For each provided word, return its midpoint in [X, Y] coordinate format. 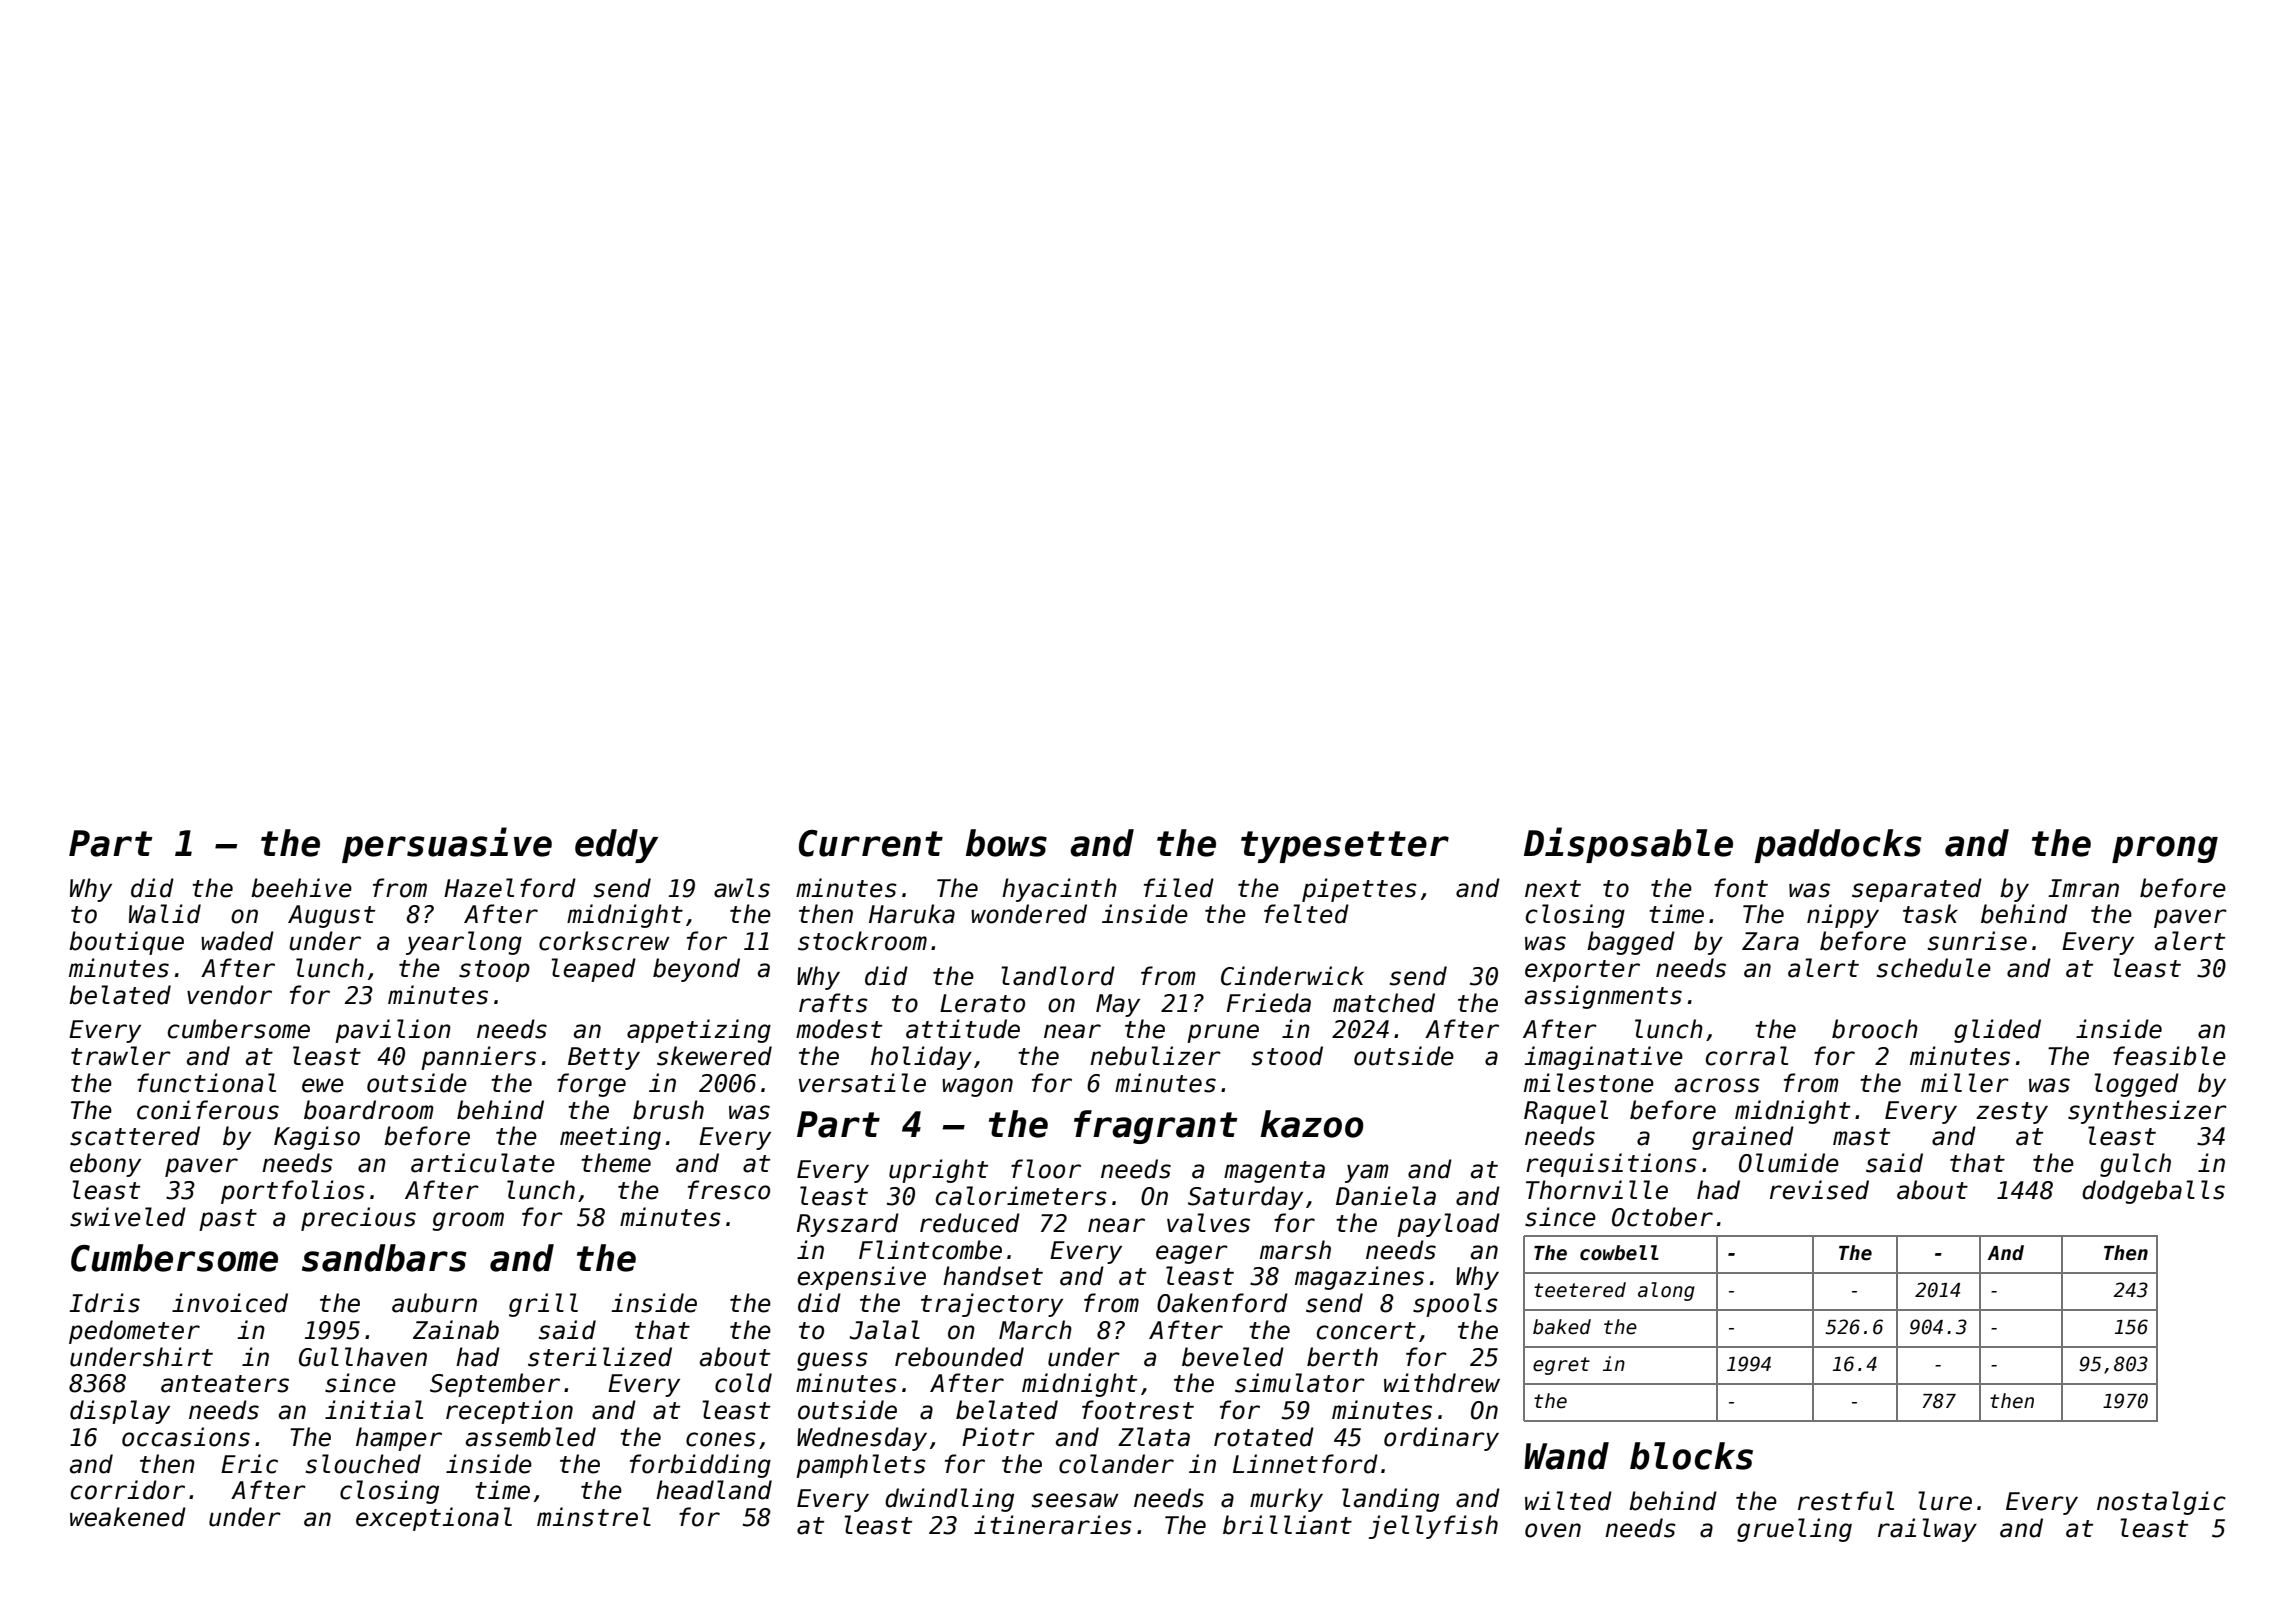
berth [1342, 1357]
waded [237, 941]
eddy [616, 846]
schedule [1934, 968]
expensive [861, 1278]
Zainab [456, 1330]
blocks [1691, 1456]
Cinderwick [1292, 976]
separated [1917, 890]
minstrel [594, 1517]
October [1662, 1217]
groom [468, 1221]
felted [1306, 914]
